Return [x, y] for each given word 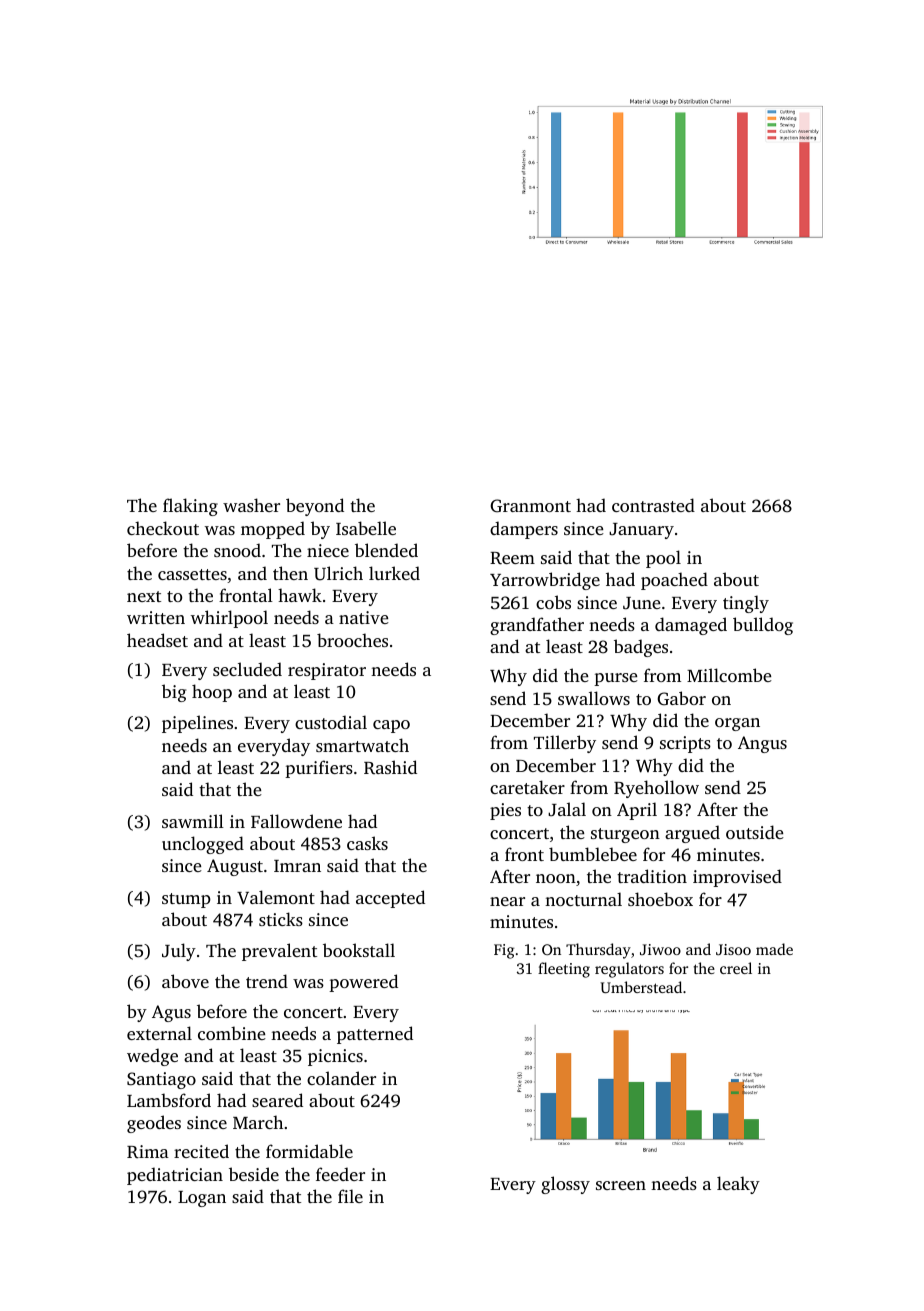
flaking [190, 507]
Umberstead [641, 987]
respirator [327, 671]
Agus [171, 1013]
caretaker [527, 787]
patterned [375, 1035]
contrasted [653, 505]
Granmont [530, 506]
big [174, 693]
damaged [691, 626]
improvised [737, 878]
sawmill [193, 821]
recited [201, 1151]
